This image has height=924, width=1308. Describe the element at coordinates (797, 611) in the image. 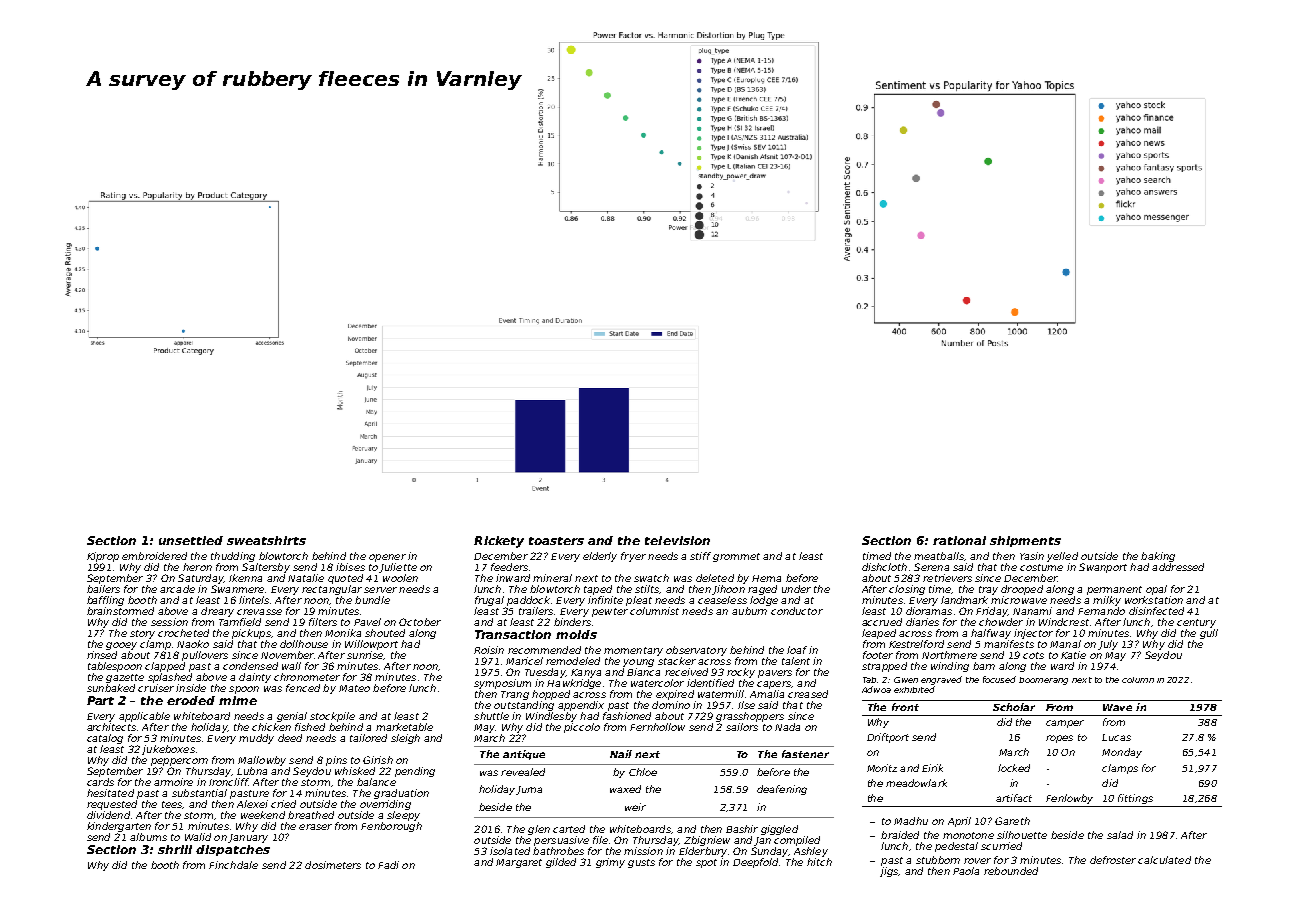

I see `conductor` at that location.
